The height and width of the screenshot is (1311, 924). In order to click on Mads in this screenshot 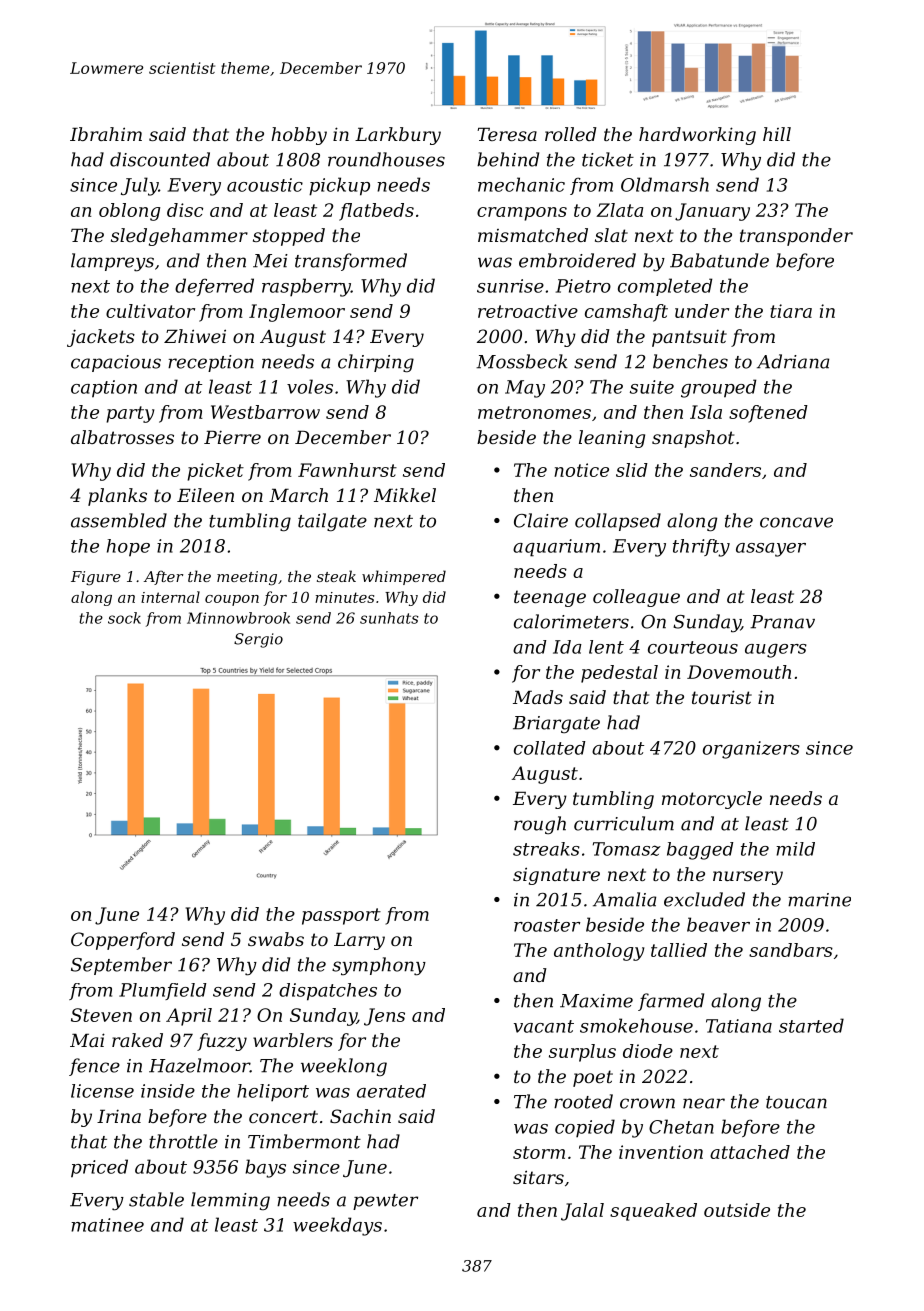, I will do `click(538, 697)`.
